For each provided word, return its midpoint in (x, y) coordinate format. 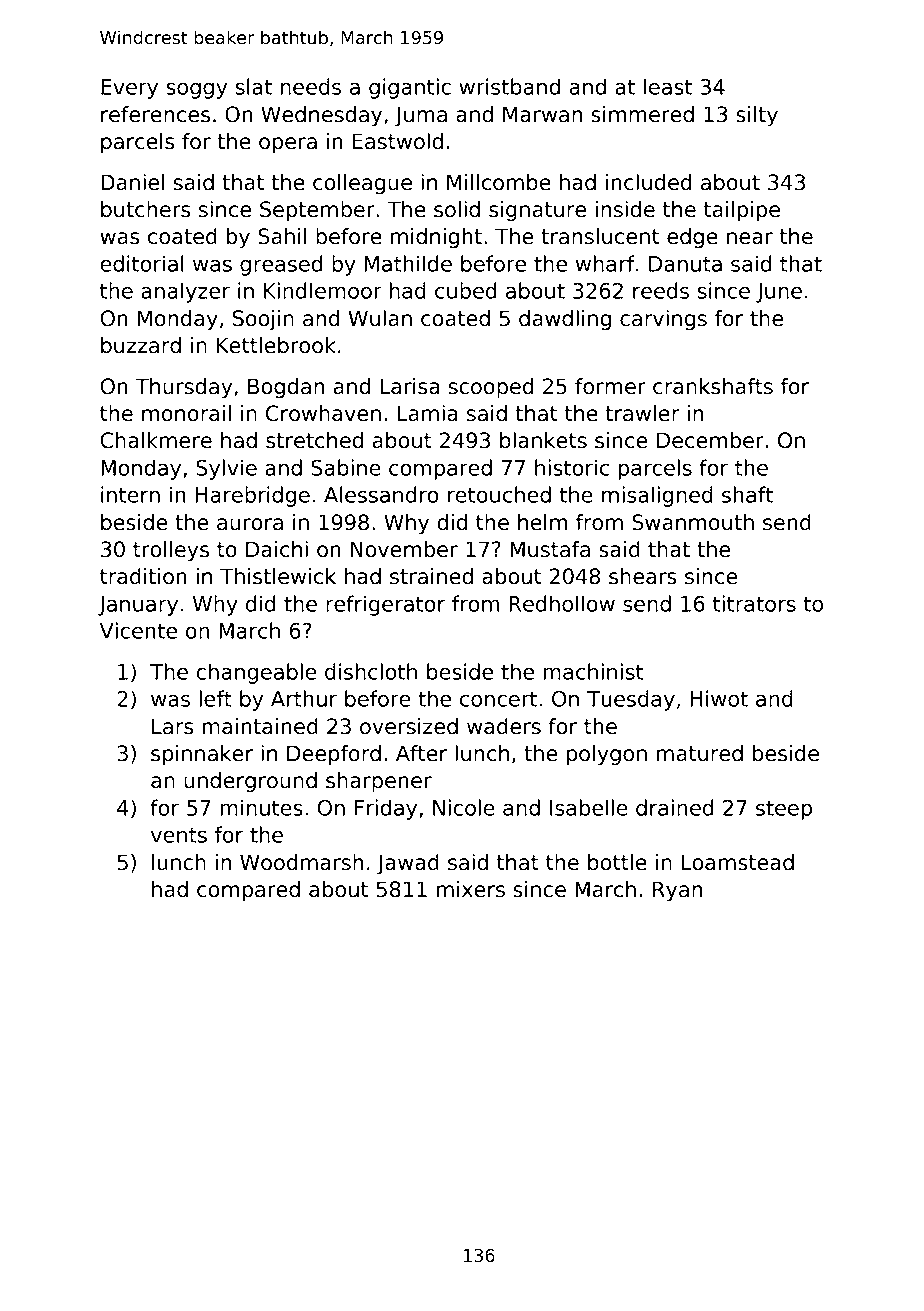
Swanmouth (693, 522)
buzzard (141, 345)
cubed (466, 290)
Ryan (677, 891)
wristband (509, 86)
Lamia (428, 413)
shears (643, 576)
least (668, 86)
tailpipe (742, 211)
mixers (471, 889)
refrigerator (385, 605)
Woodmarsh (301, 862)
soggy (196, 90)
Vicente (138, 630)
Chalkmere (156, 440)
